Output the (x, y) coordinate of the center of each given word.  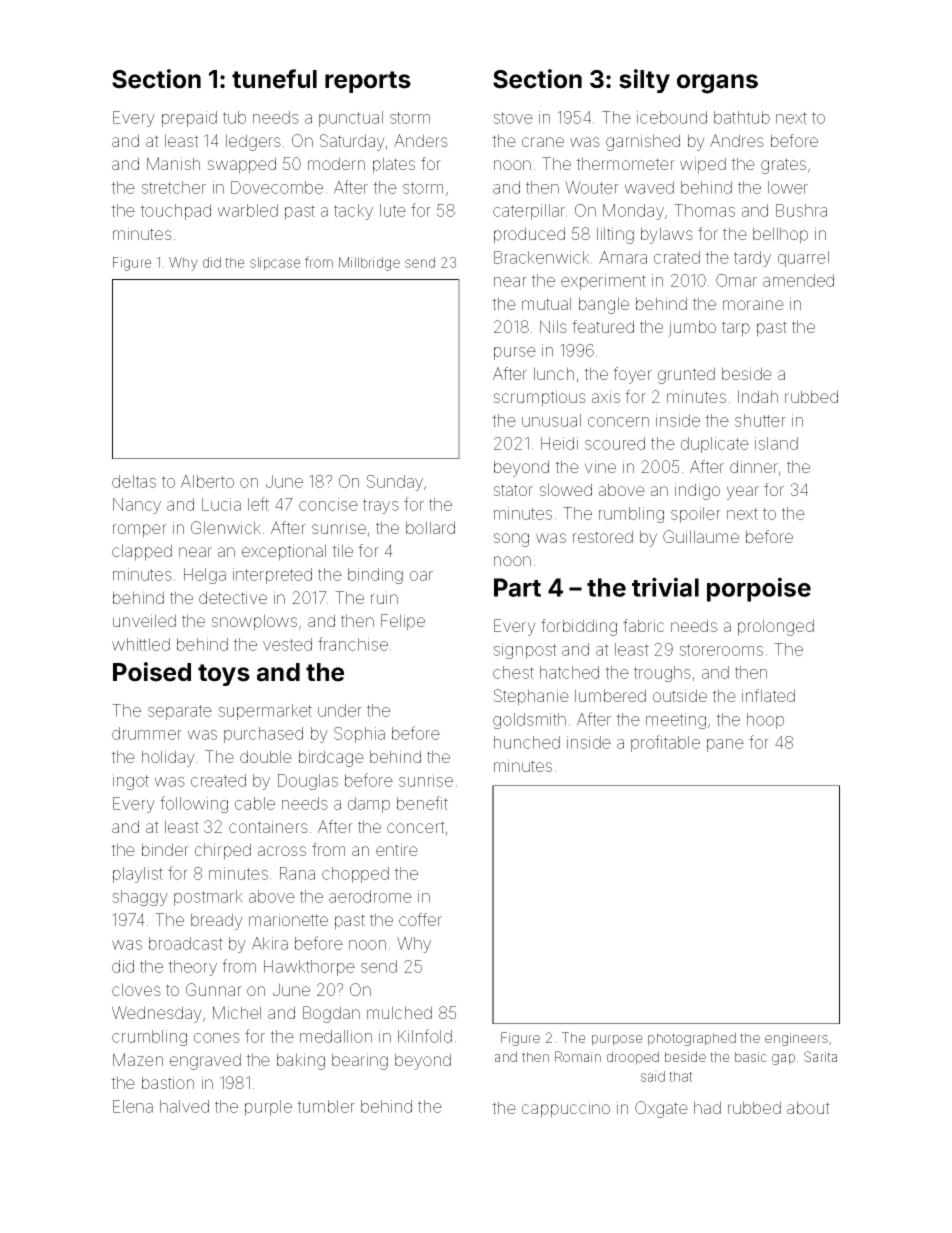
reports (368, 82)
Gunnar (214, 989)
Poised (152, 672)
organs (717, 84)
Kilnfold (425, 1036)
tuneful (274, 79)
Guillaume (701, 536)
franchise (353, 644)
